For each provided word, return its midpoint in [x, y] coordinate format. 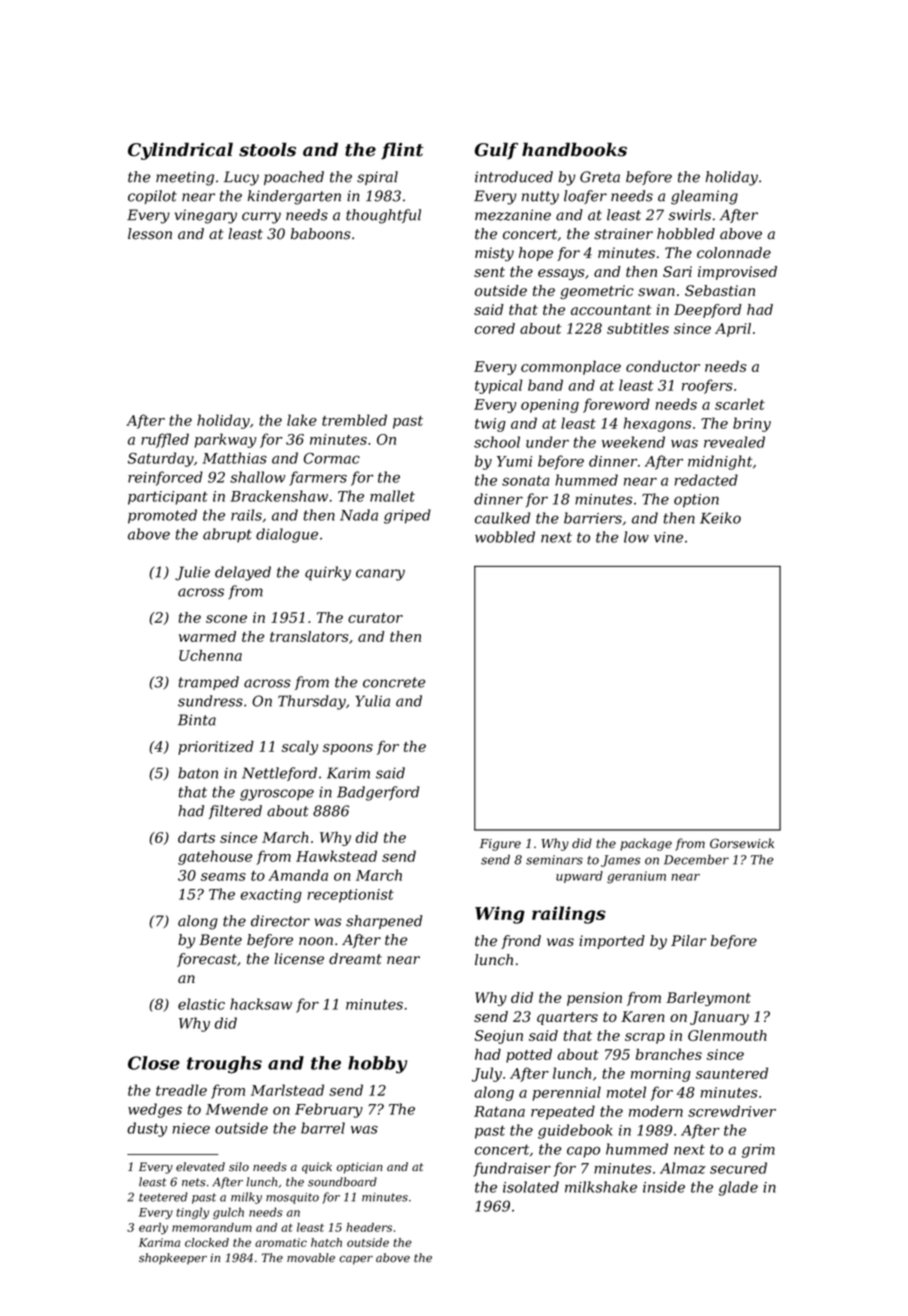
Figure [500, 845]
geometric [597, 292]
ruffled [165, 440]
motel [626, 1092]
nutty [540, 198]
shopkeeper [173, 1259]
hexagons [657, 424]
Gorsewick [742, 843]
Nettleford [279, 774]
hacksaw [261, 1004]
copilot [152, 197]
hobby [377, 1065]
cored [495, 328]
